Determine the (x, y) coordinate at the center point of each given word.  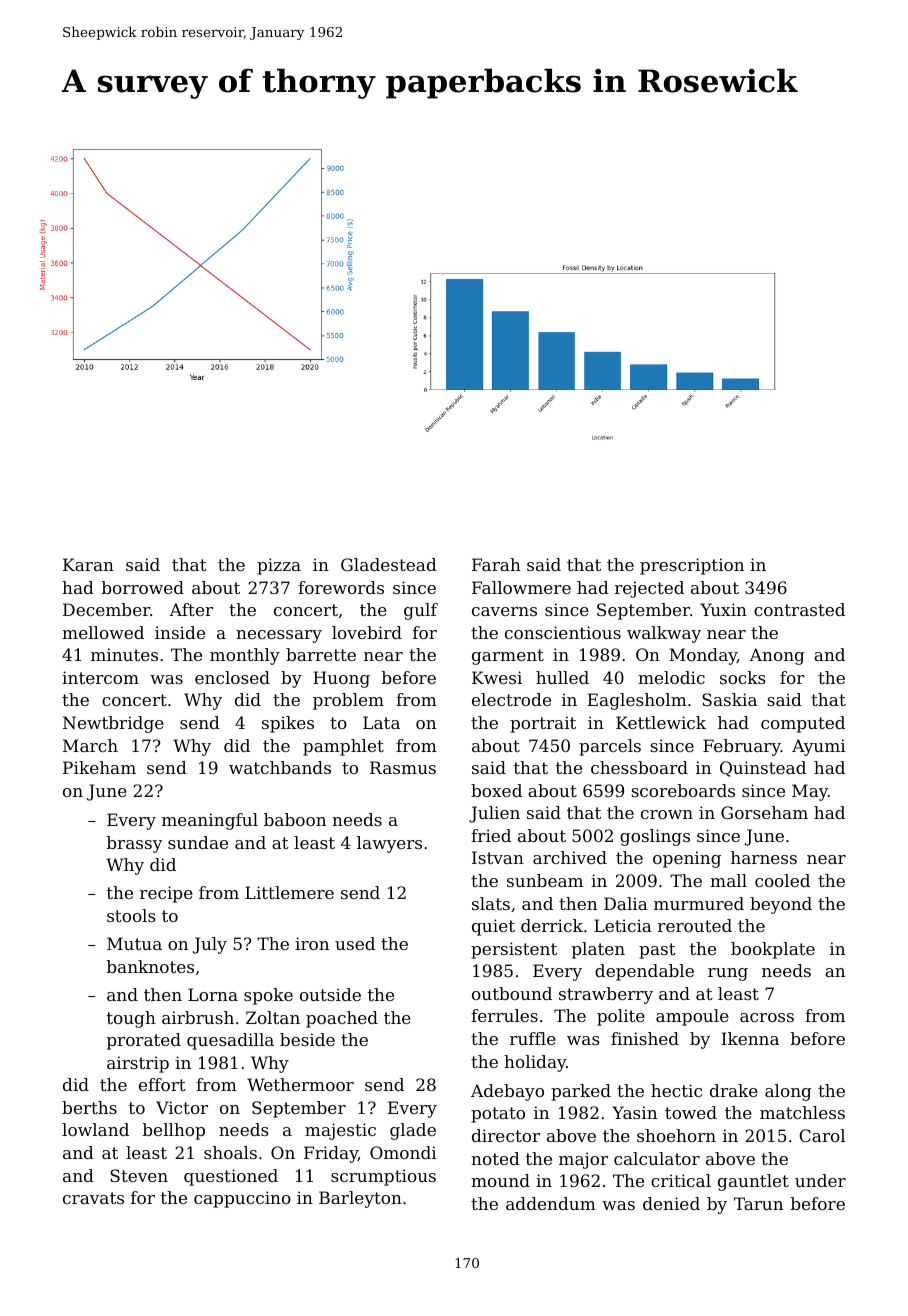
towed (691, 1112)
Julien (494, 814)
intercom (100, 677)
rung (728, 974)
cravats (93, 1198)
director (506, 1135)
